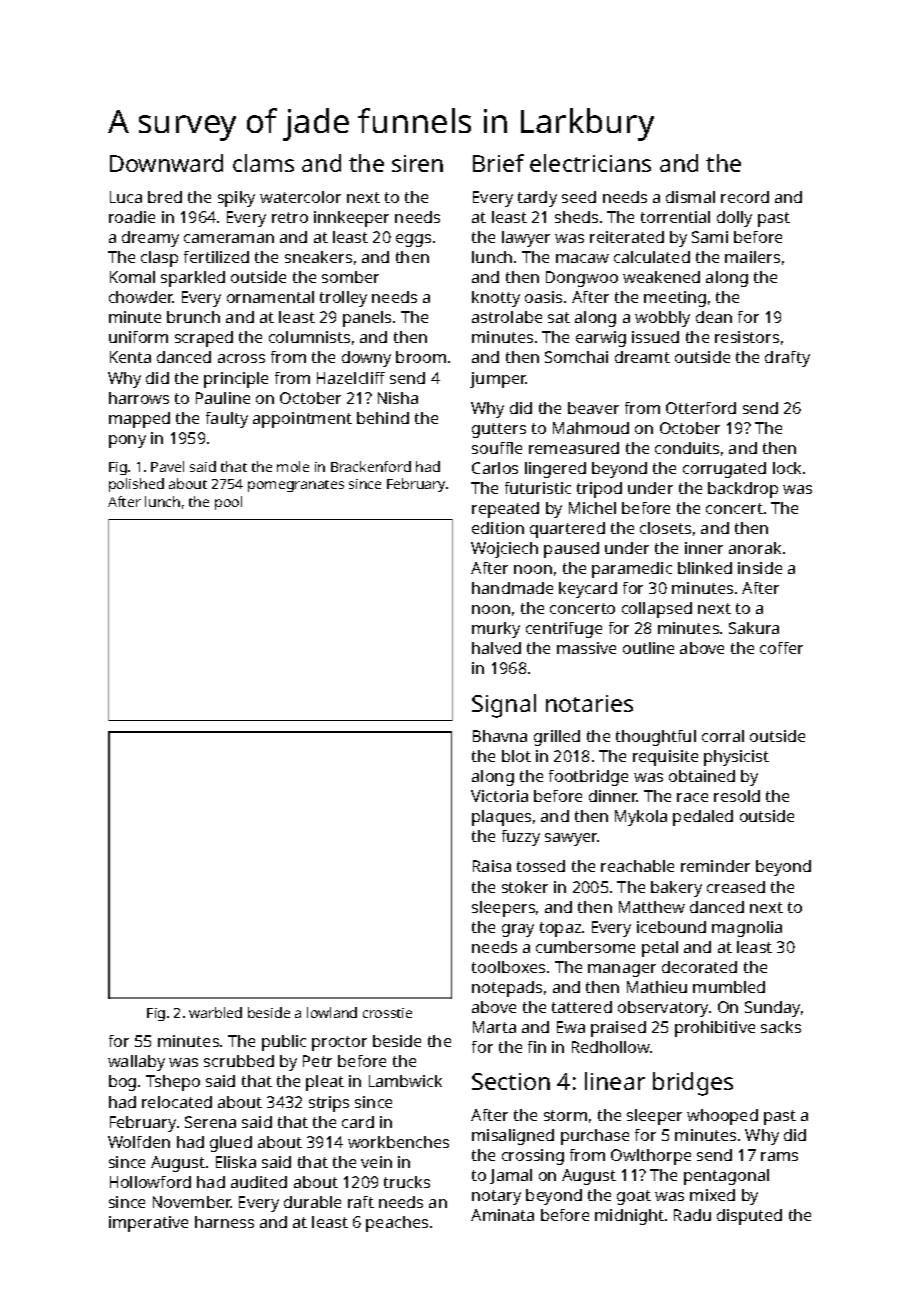 The image size is (924, 1308). Describe the element at coordinates (371, 466) in the screenshot. I see `Brackenford` at that location.
